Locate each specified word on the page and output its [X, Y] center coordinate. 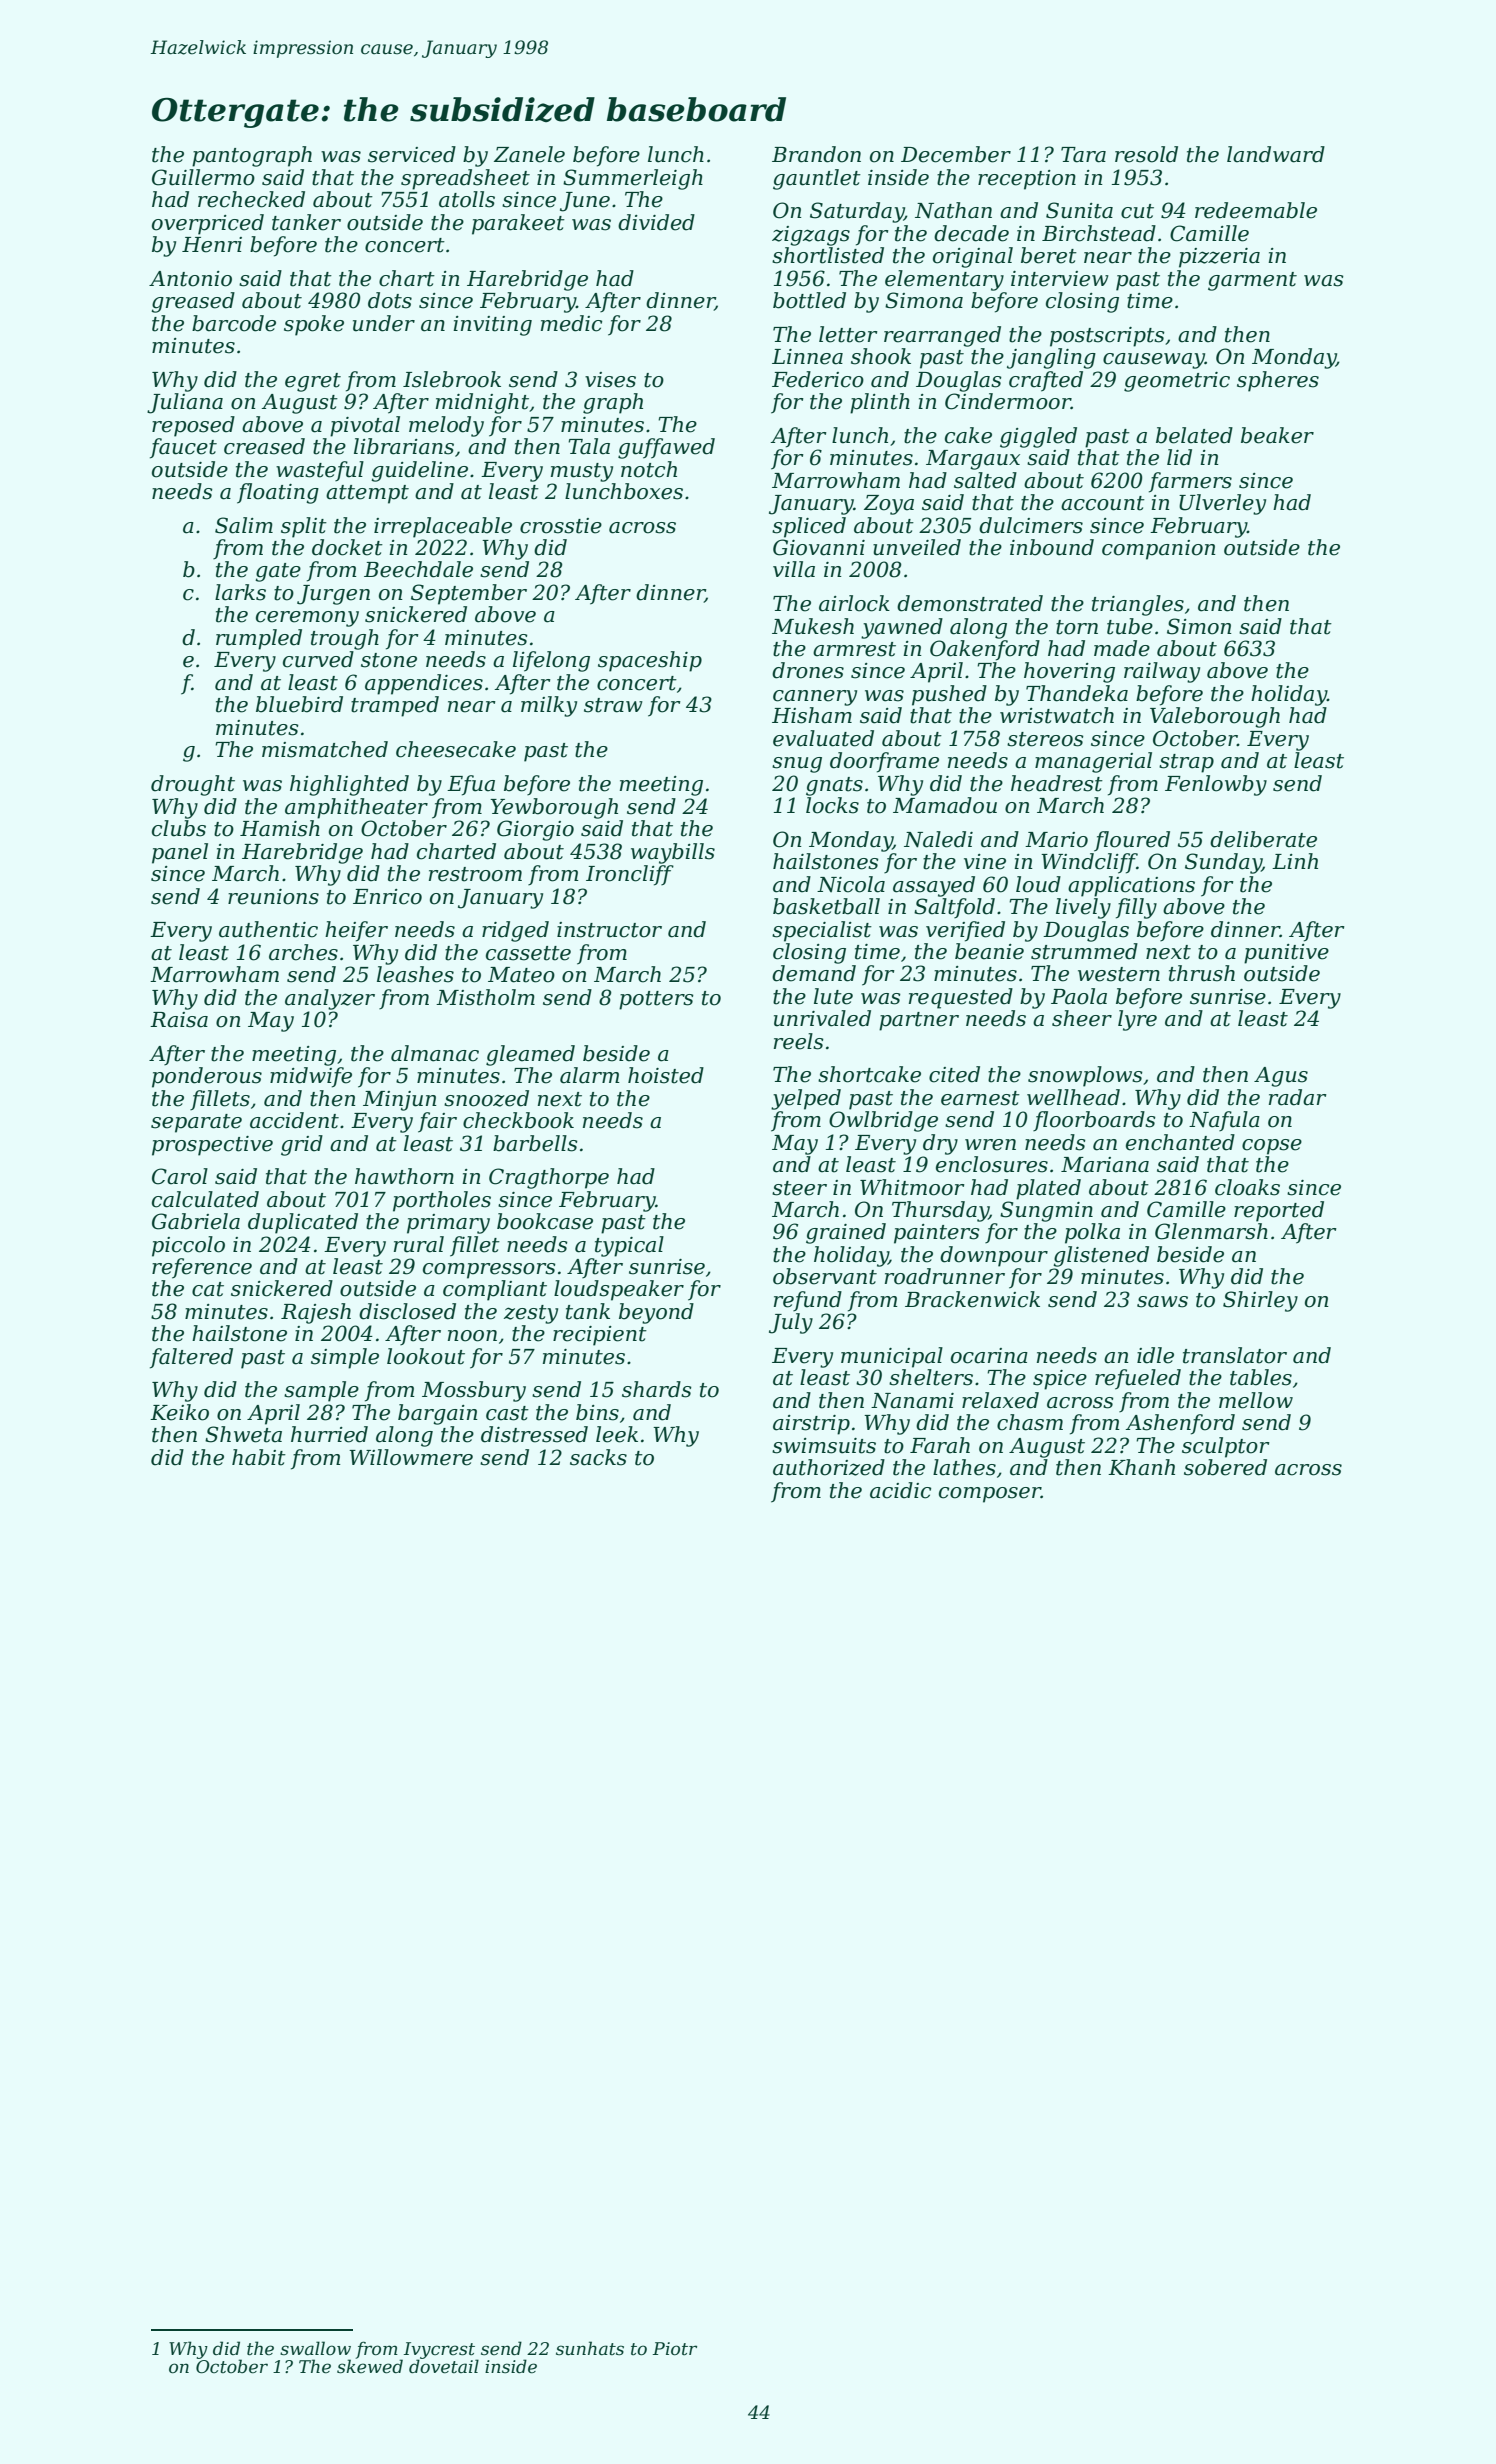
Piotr [674, 2349]
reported [1279, 1211]
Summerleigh [633, 179]
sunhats [590, 2348]
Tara [1083, 155]
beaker [1277, 435]
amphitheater [356, 808]
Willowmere [411, 1457]
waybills [673, 853]
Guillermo [203, 177]
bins [597, 1412]
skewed [370, 2366]
